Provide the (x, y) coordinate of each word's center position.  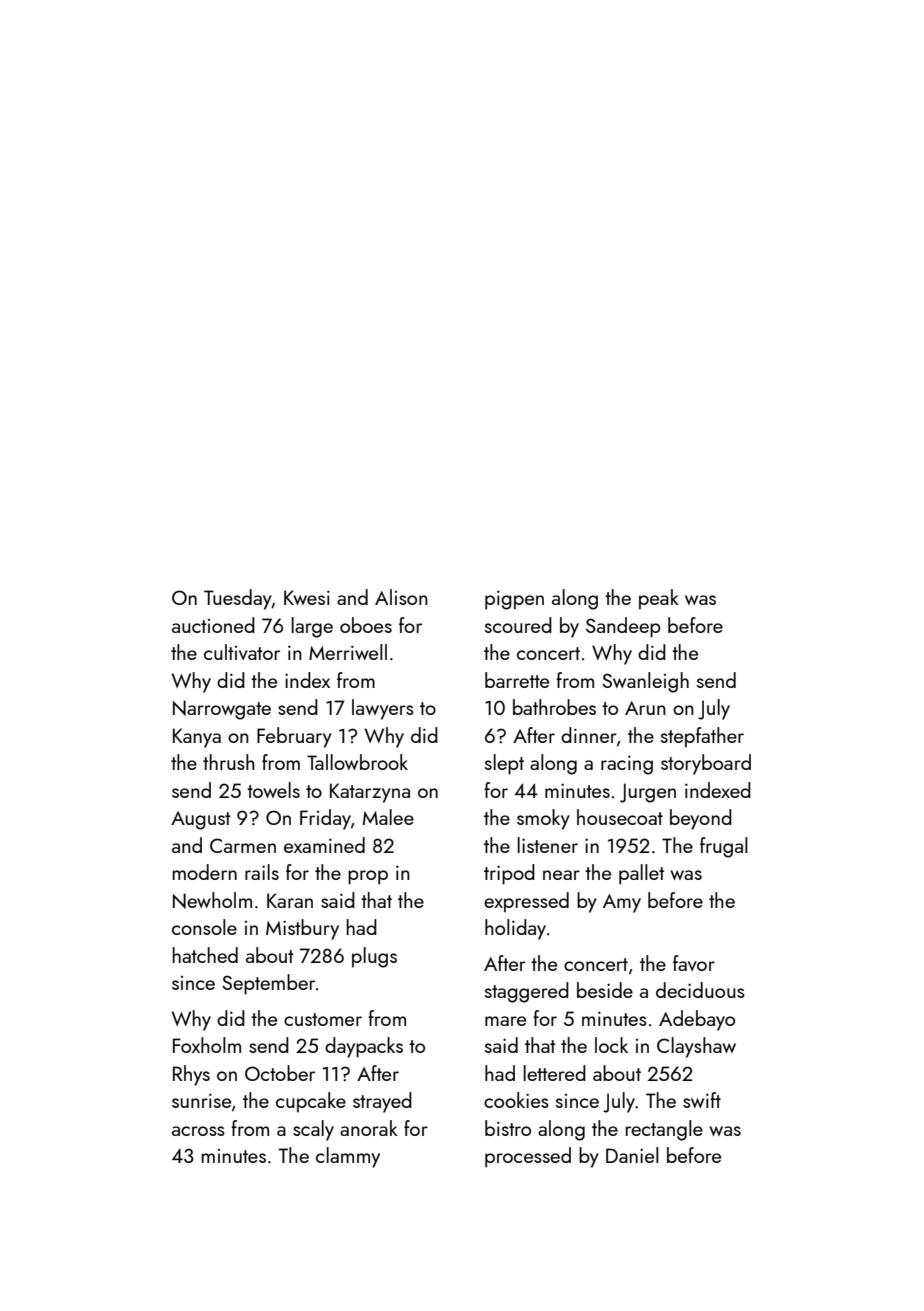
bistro (508, 1128)
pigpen (514, 600)
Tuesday (238, 599)
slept (504, 764)
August (200, 820)
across (198, 1131)
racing (627, 765)
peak (659, 599)
